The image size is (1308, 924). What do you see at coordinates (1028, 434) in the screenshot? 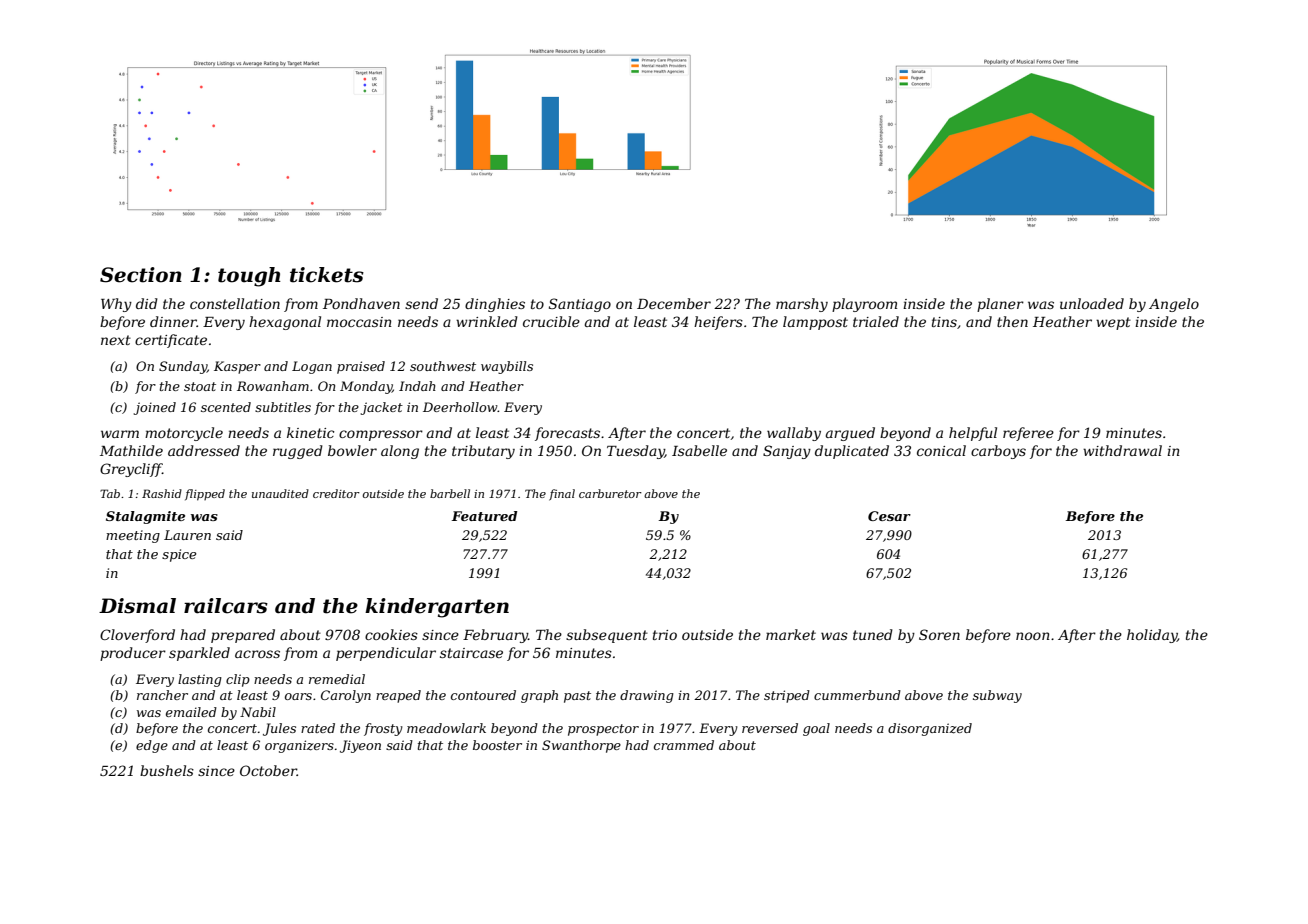
I see `referee` at bounding box center [1028, 434].
